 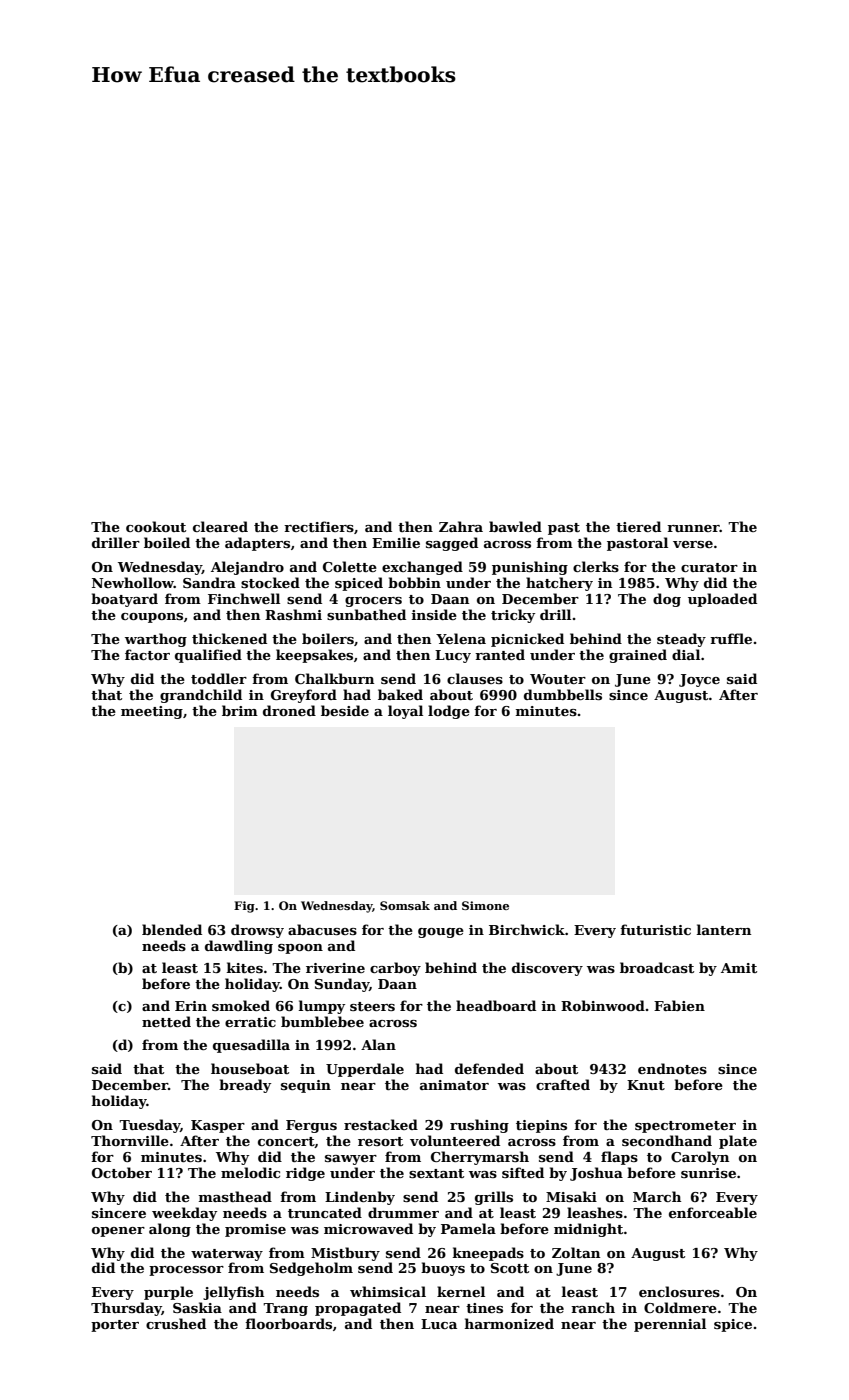 I want to click on futuristic, so click(x=655, y=929).
